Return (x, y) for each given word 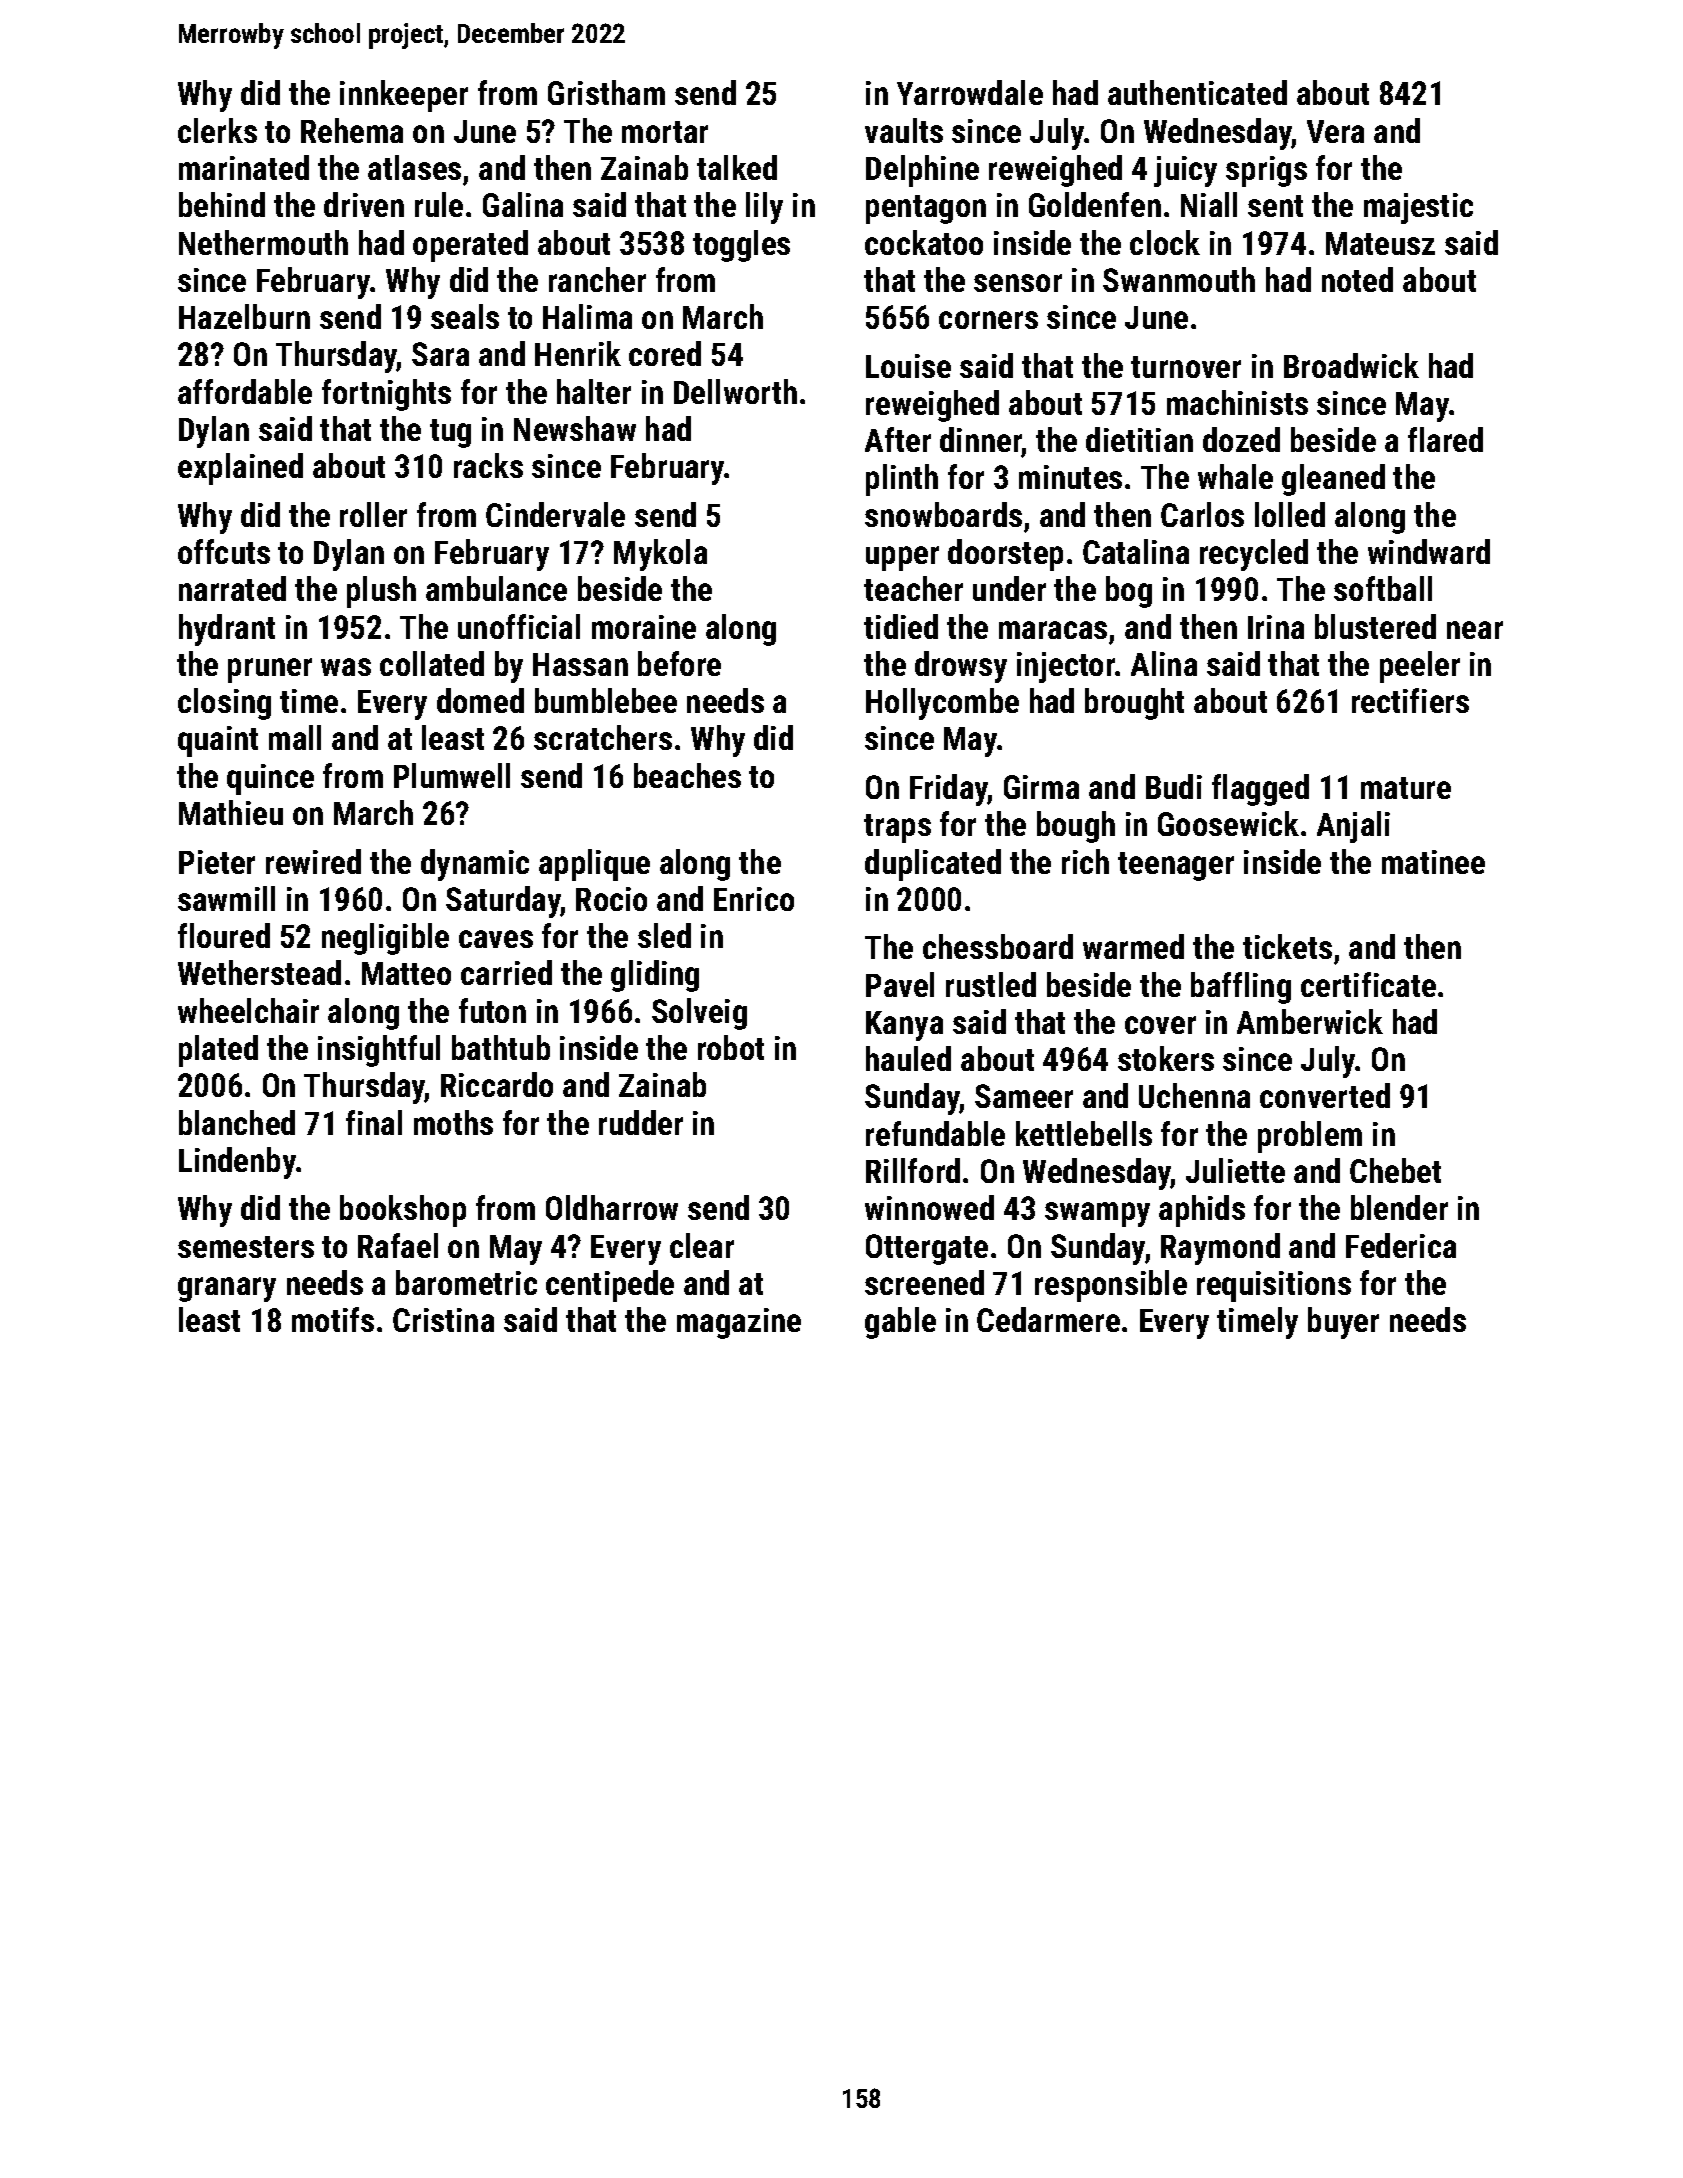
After (898, 439)
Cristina (443, 1320)
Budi (1174, 786)
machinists (1237, 402)
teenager (1176, 866)
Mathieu (231, 812)
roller (373, 514)
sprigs (1266, 171)
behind (222, 204)
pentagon (926, 209)
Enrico (754, 899)
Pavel (900, 984)
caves (496, 939)
